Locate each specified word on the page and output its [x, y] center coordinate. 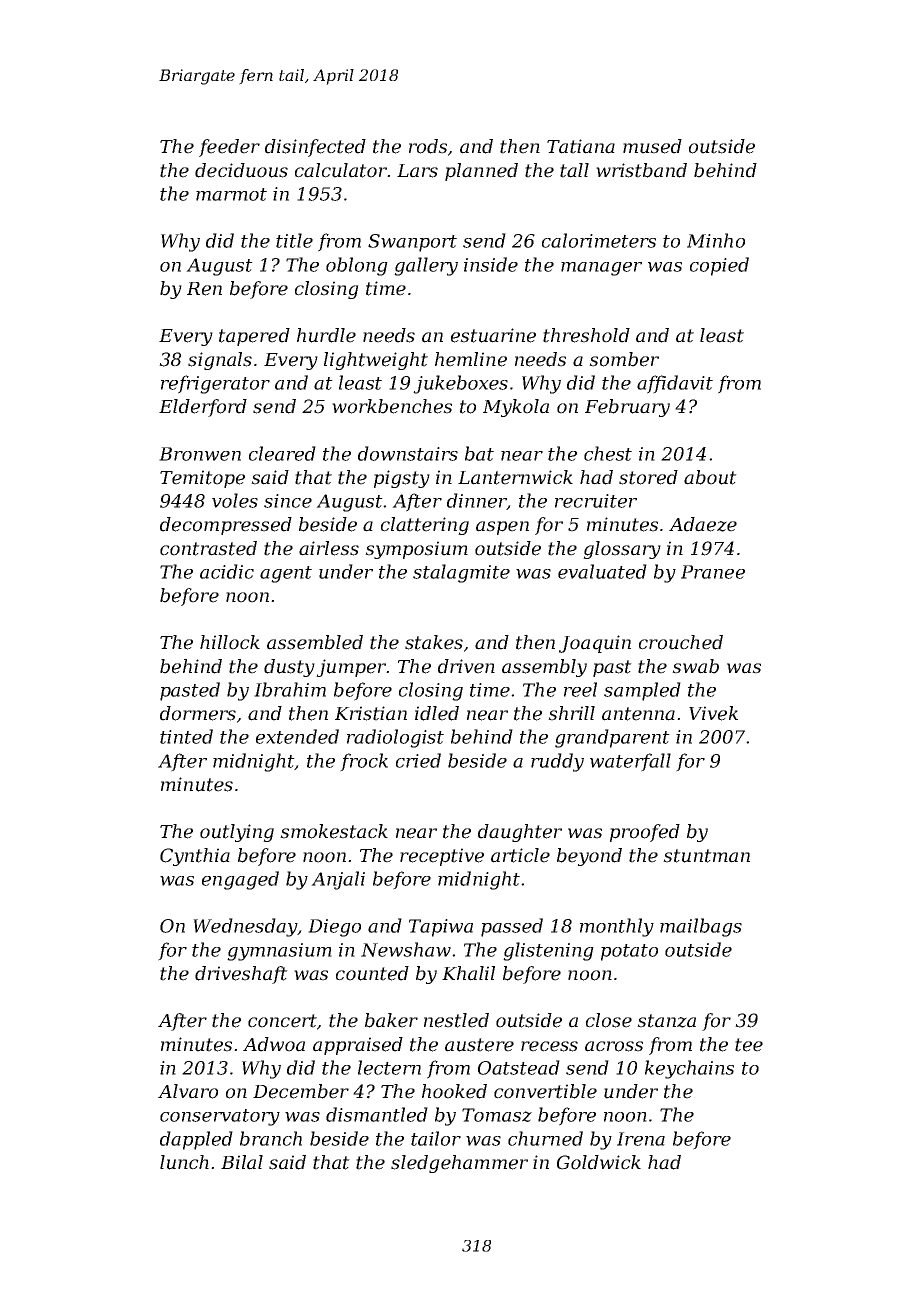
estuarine [493, 335]
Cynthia [195, 857]
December [301, 1091]
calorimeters [599, 240]
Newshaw [406, 949]
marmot [231, 194]
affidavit [675, 384]
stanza [666, 1021]
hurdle [326, 335]
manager [601, 269]
